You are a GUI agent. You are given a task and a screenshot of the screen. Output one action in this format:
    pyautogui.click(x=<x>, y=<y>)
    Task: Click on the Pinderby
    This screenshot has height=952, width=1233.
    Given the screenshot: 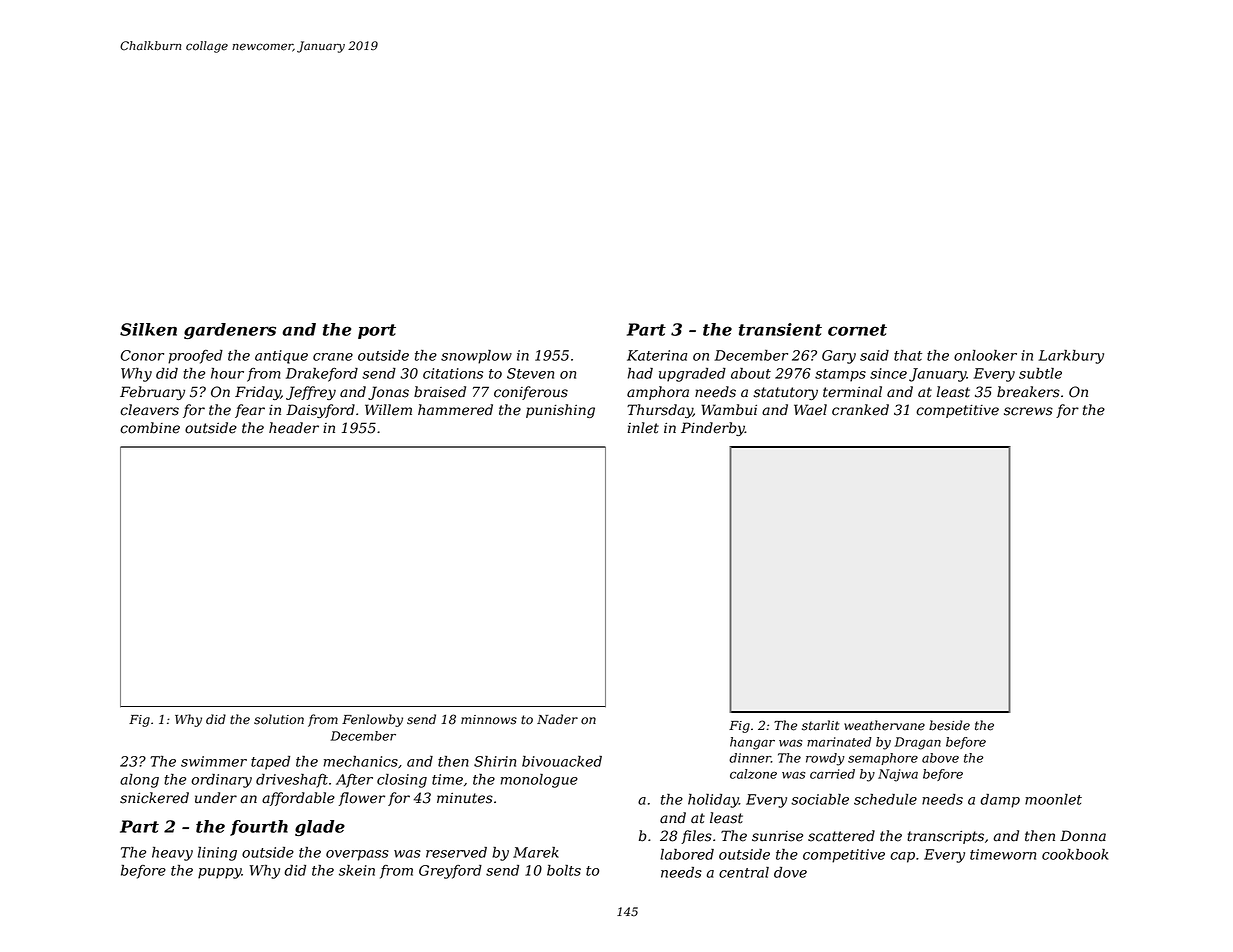 What is the action you would take?
    pyautogui.click(x=713, y=429)
